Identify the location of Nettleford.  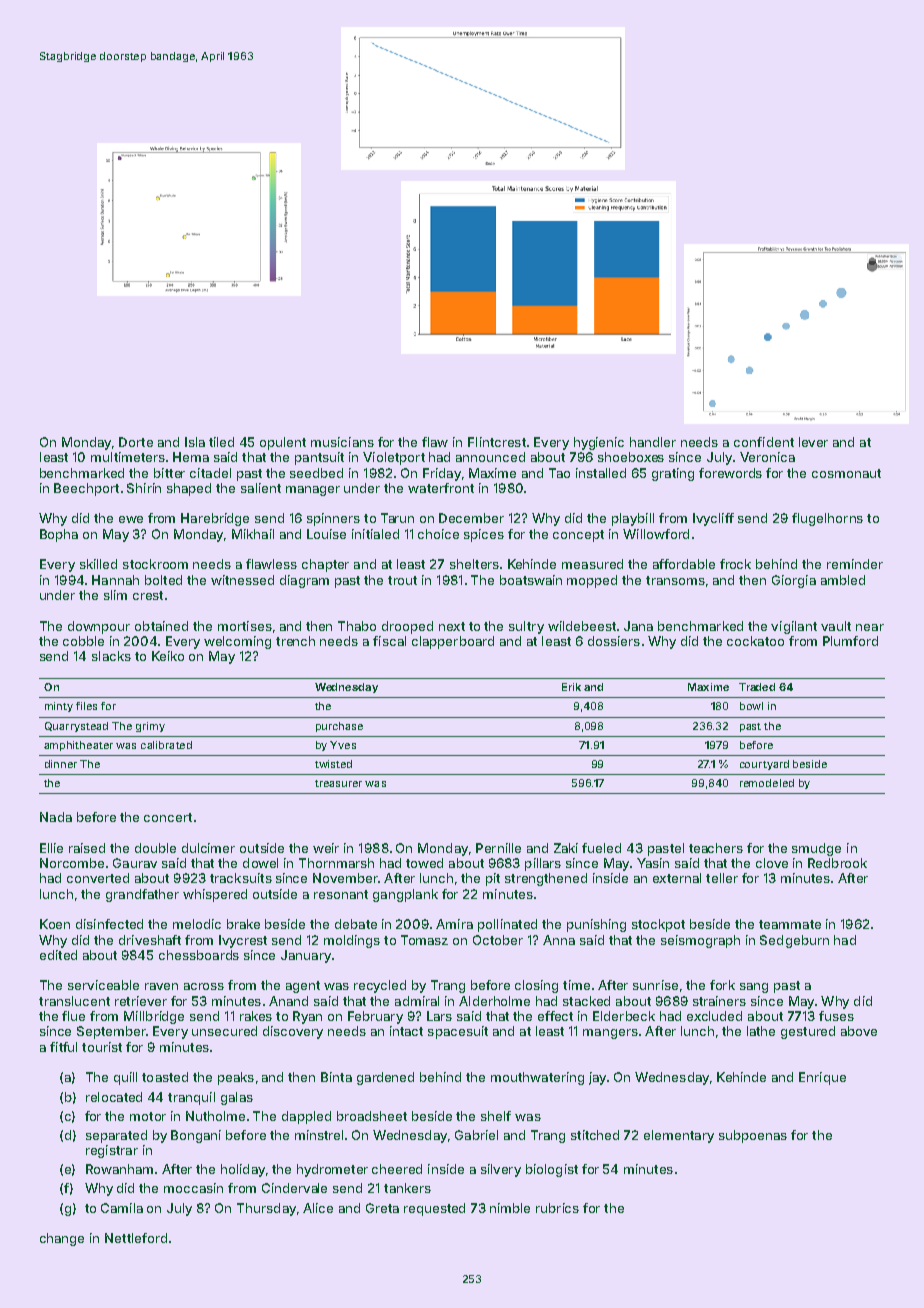
(136, 1238).
